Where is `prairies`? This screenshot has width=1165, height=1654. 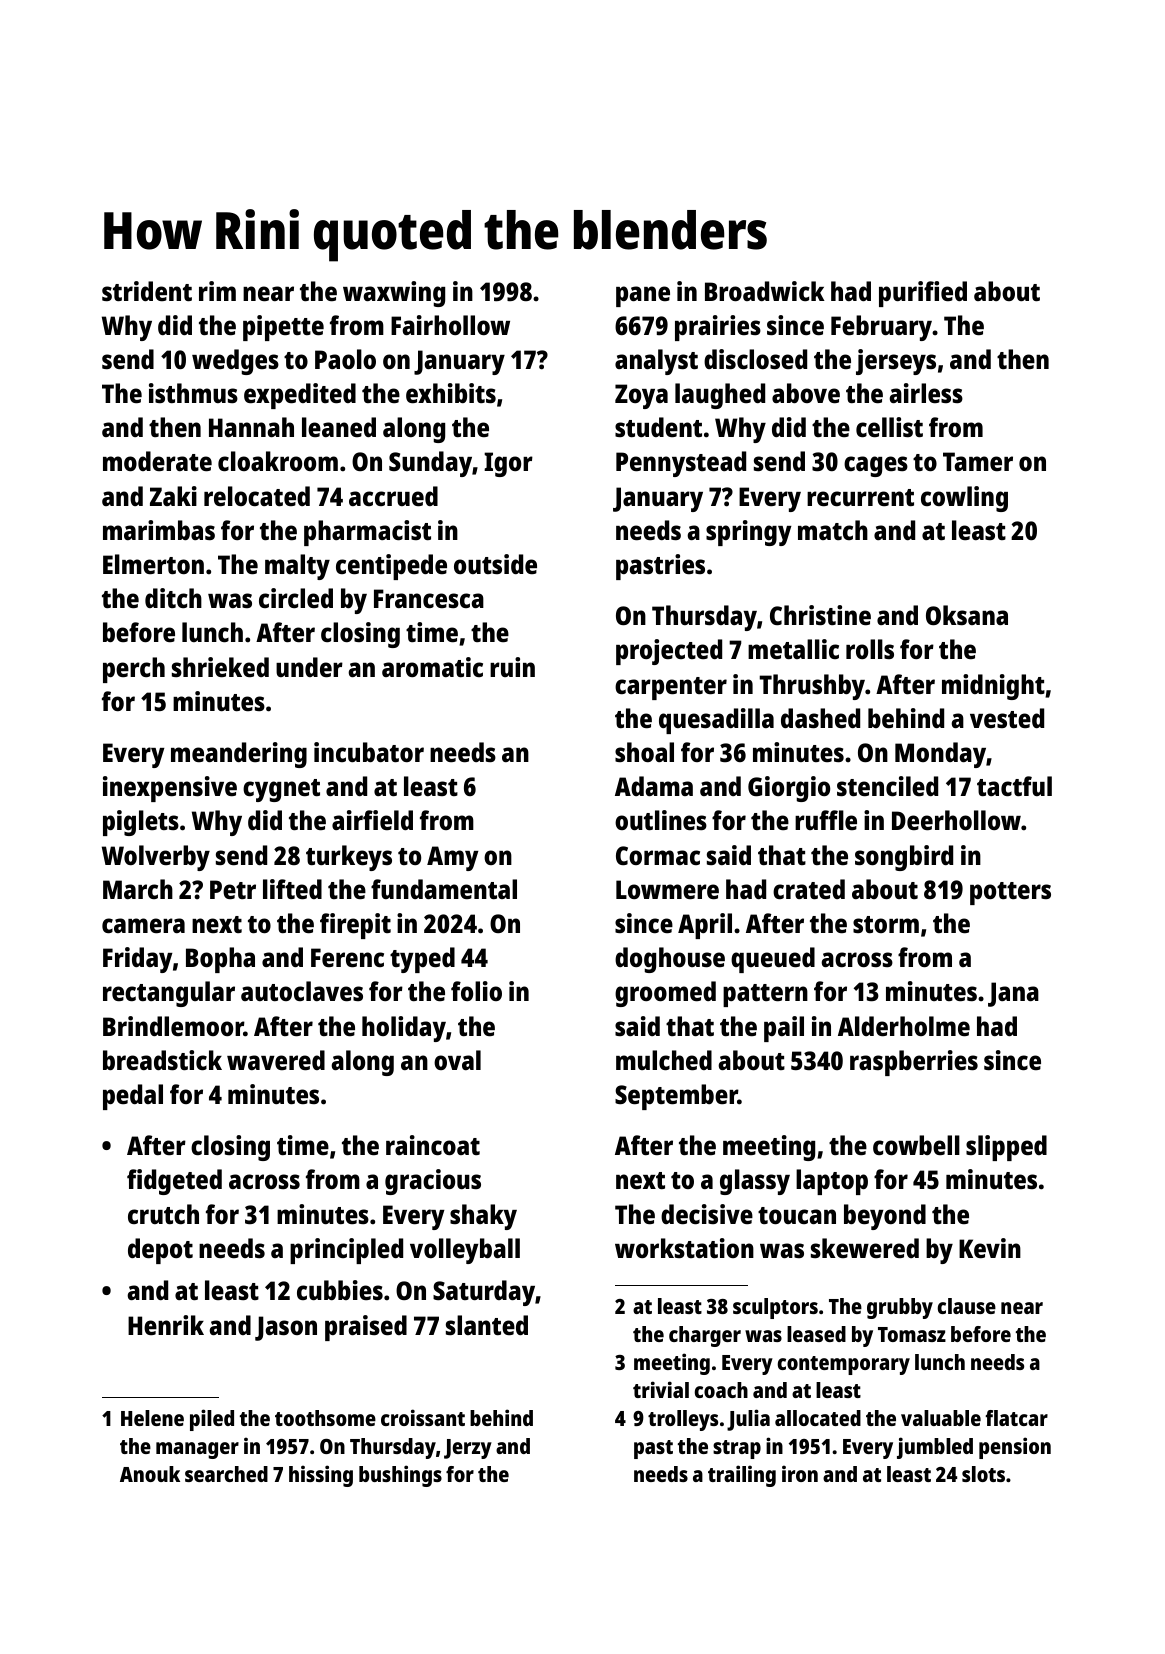 prairies is located at coordinates (718, 328).
